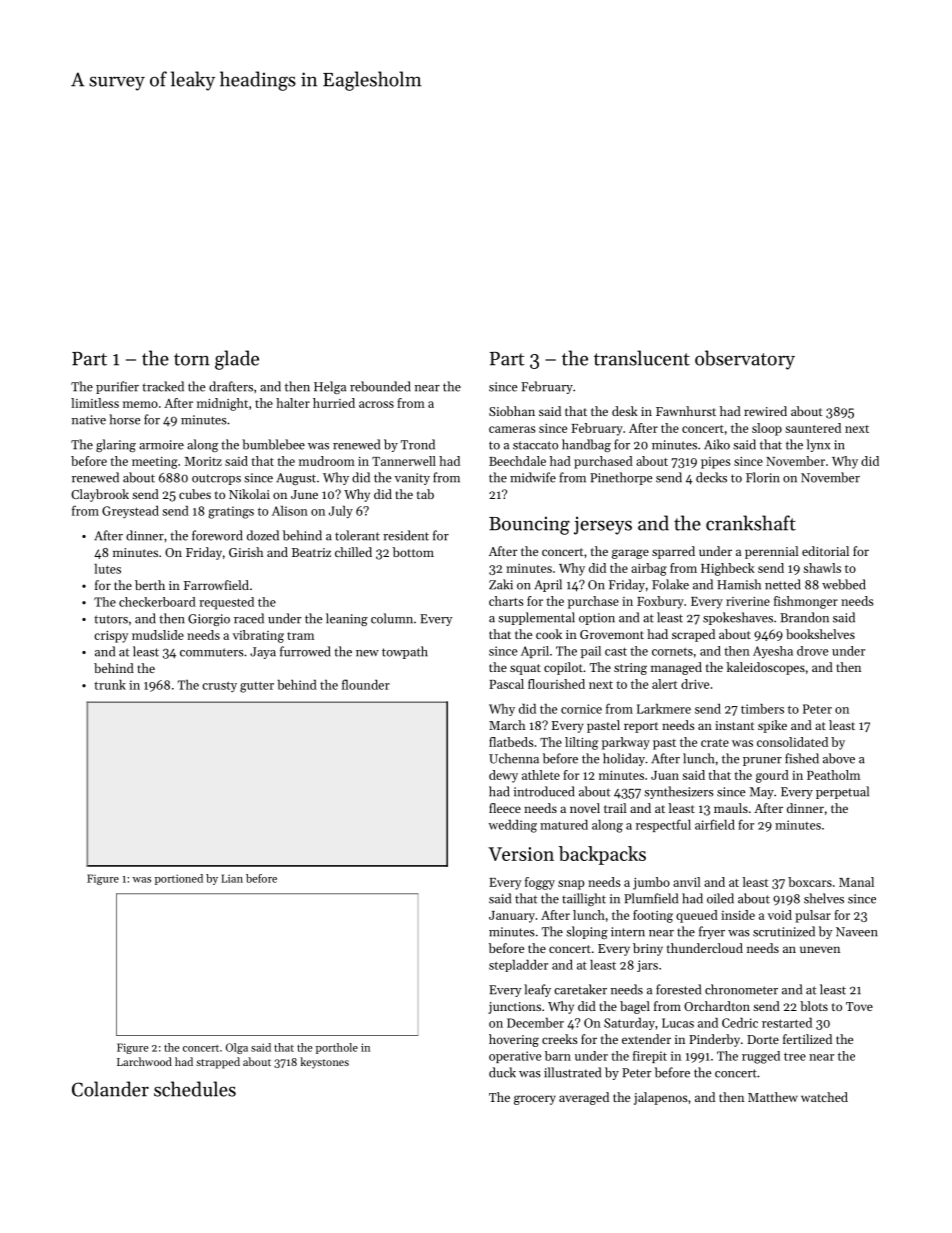 Image resolution: width=952 pixels, height=1233 pixels. I want to click on Lian, so click(232, 878).
